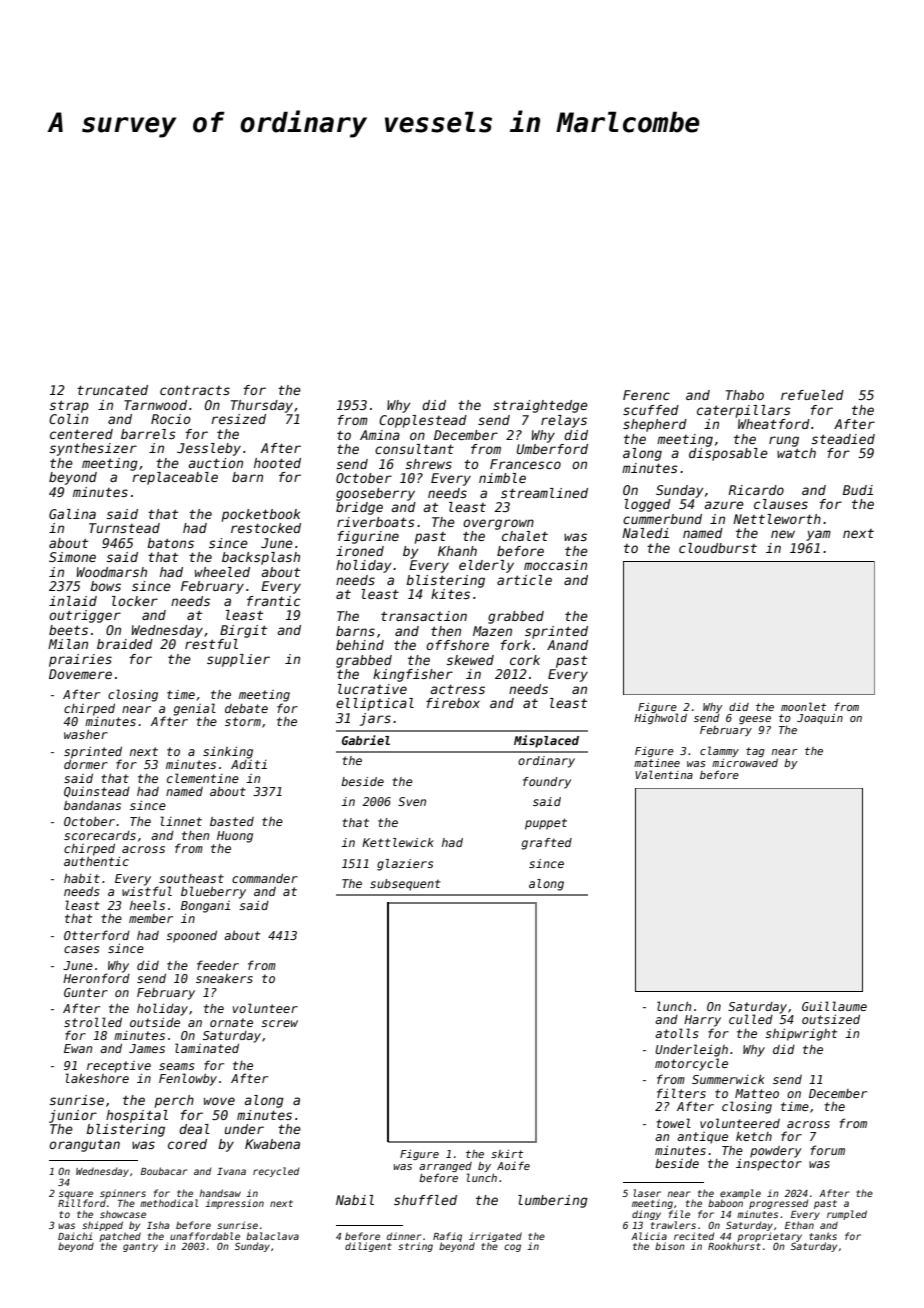 This screenshot has width=924, height=1308. What do you see at coordinates (414, 449) in the screenshot?
I see `consultant` at bounding box center [414, 449].
